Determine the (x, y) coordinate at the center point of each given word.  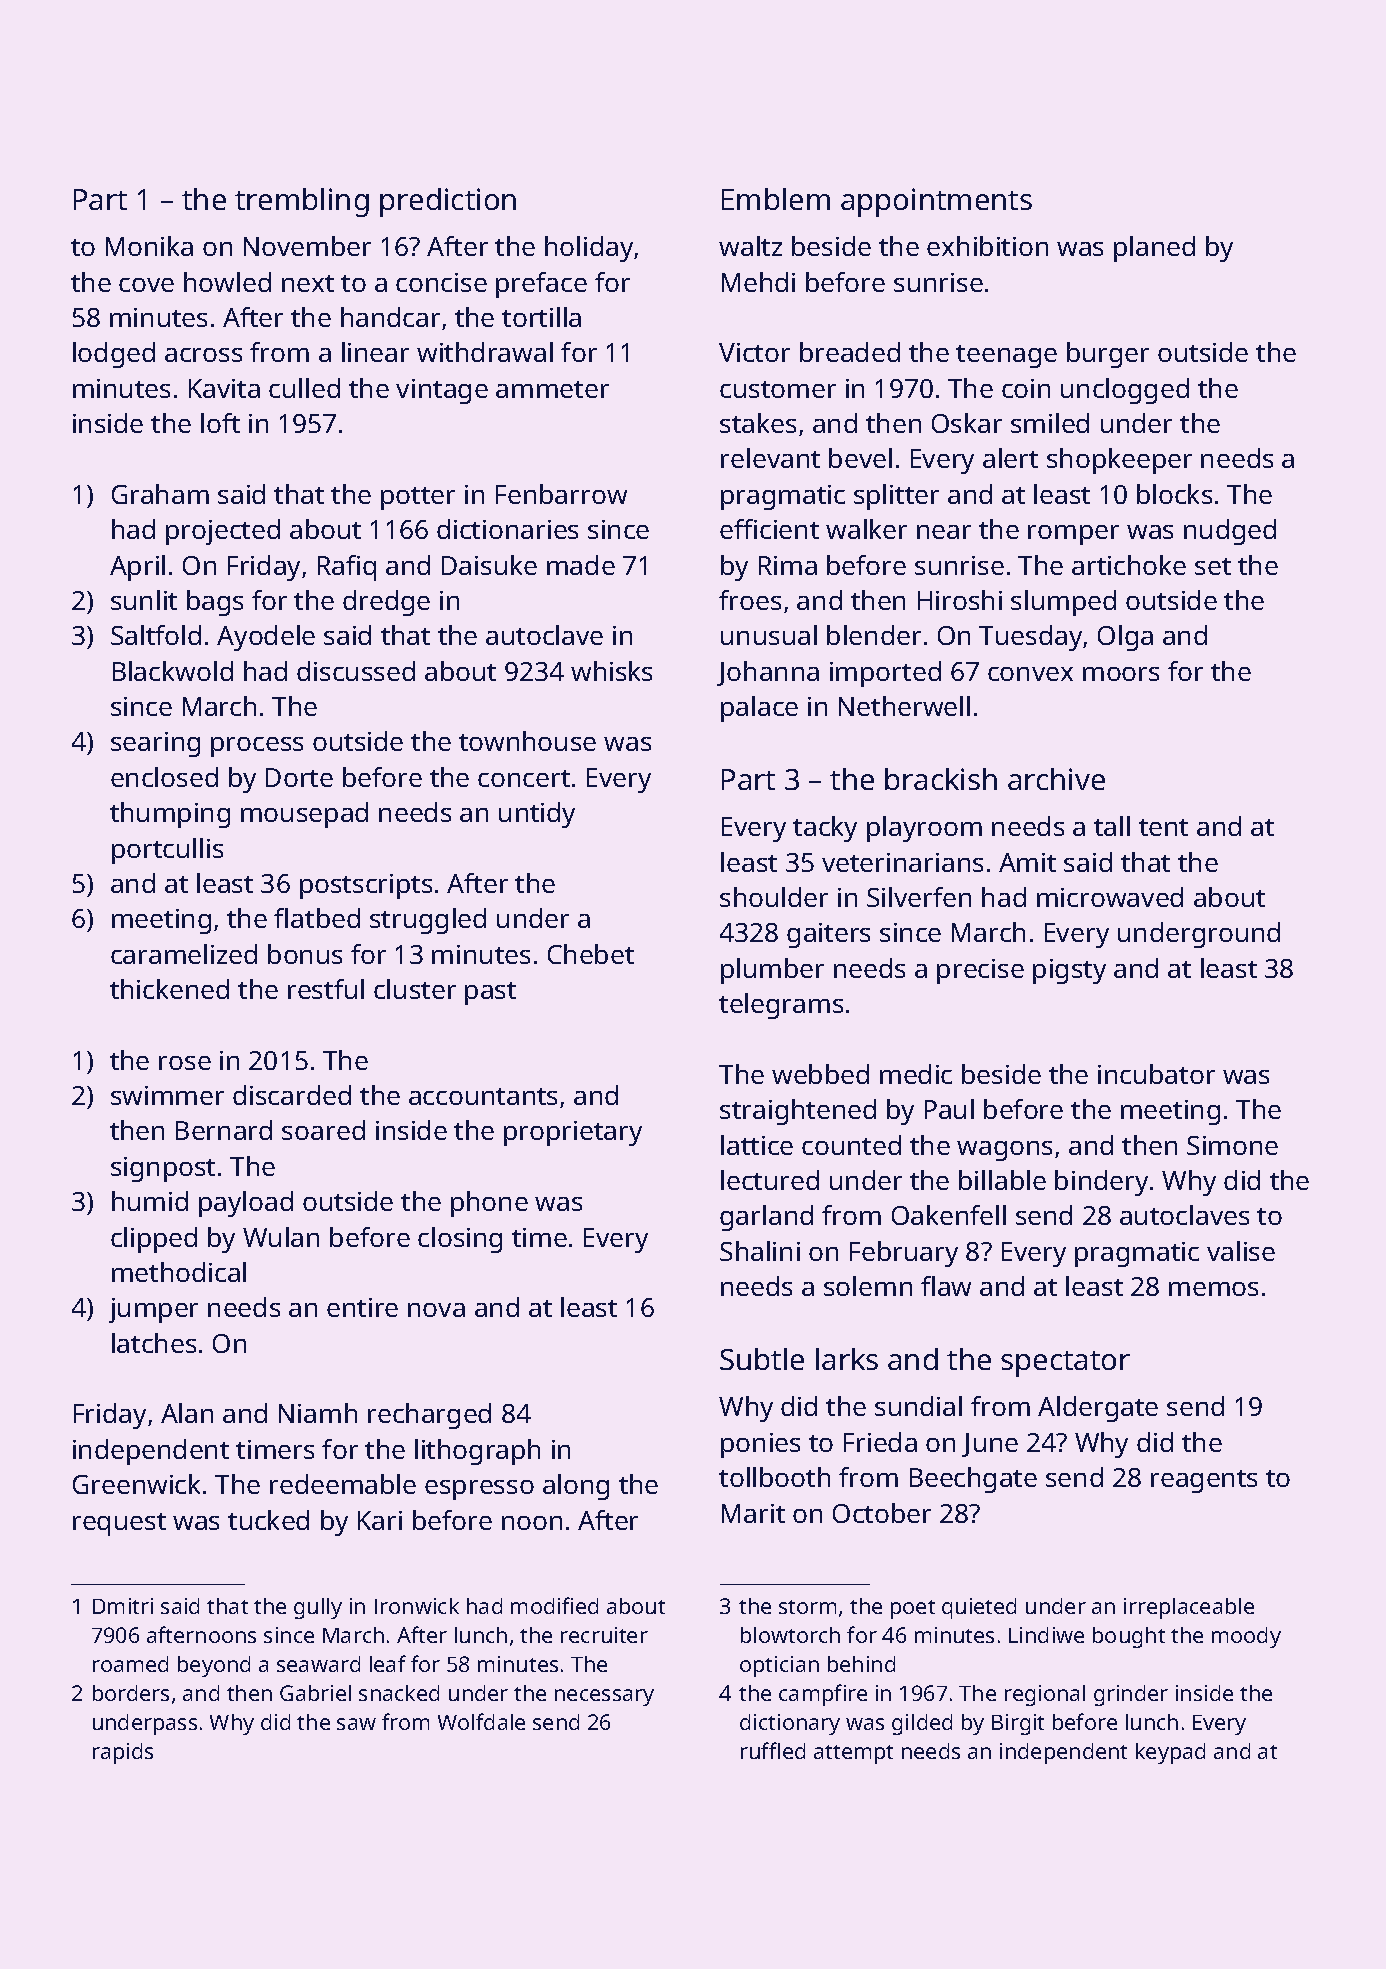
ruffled (773, 1750)
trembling (302, 202)
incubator (1156, 1074)
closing (460, 1240)
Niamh (318, 1413)
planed (1154, 249)
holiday (589, 249)
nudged (1230, 532)
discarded (292, 1095)
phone (489, 1204)
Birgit (1018, 1724)
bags (215, 603)
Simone (1232, 1145)
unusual (769, 635)
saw (356, 1724)
